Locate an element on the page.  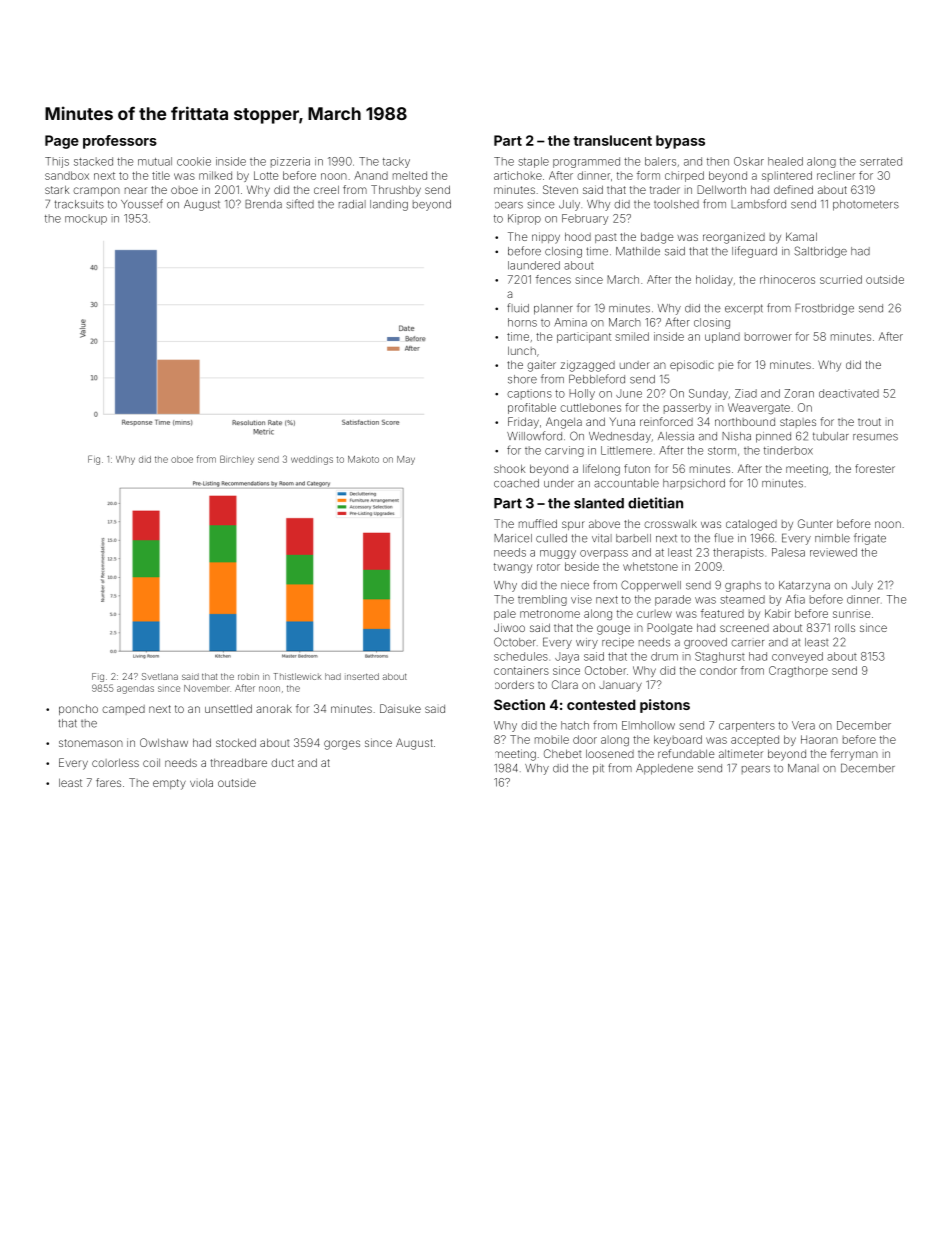
professors is located at coordinates (120, 142).
